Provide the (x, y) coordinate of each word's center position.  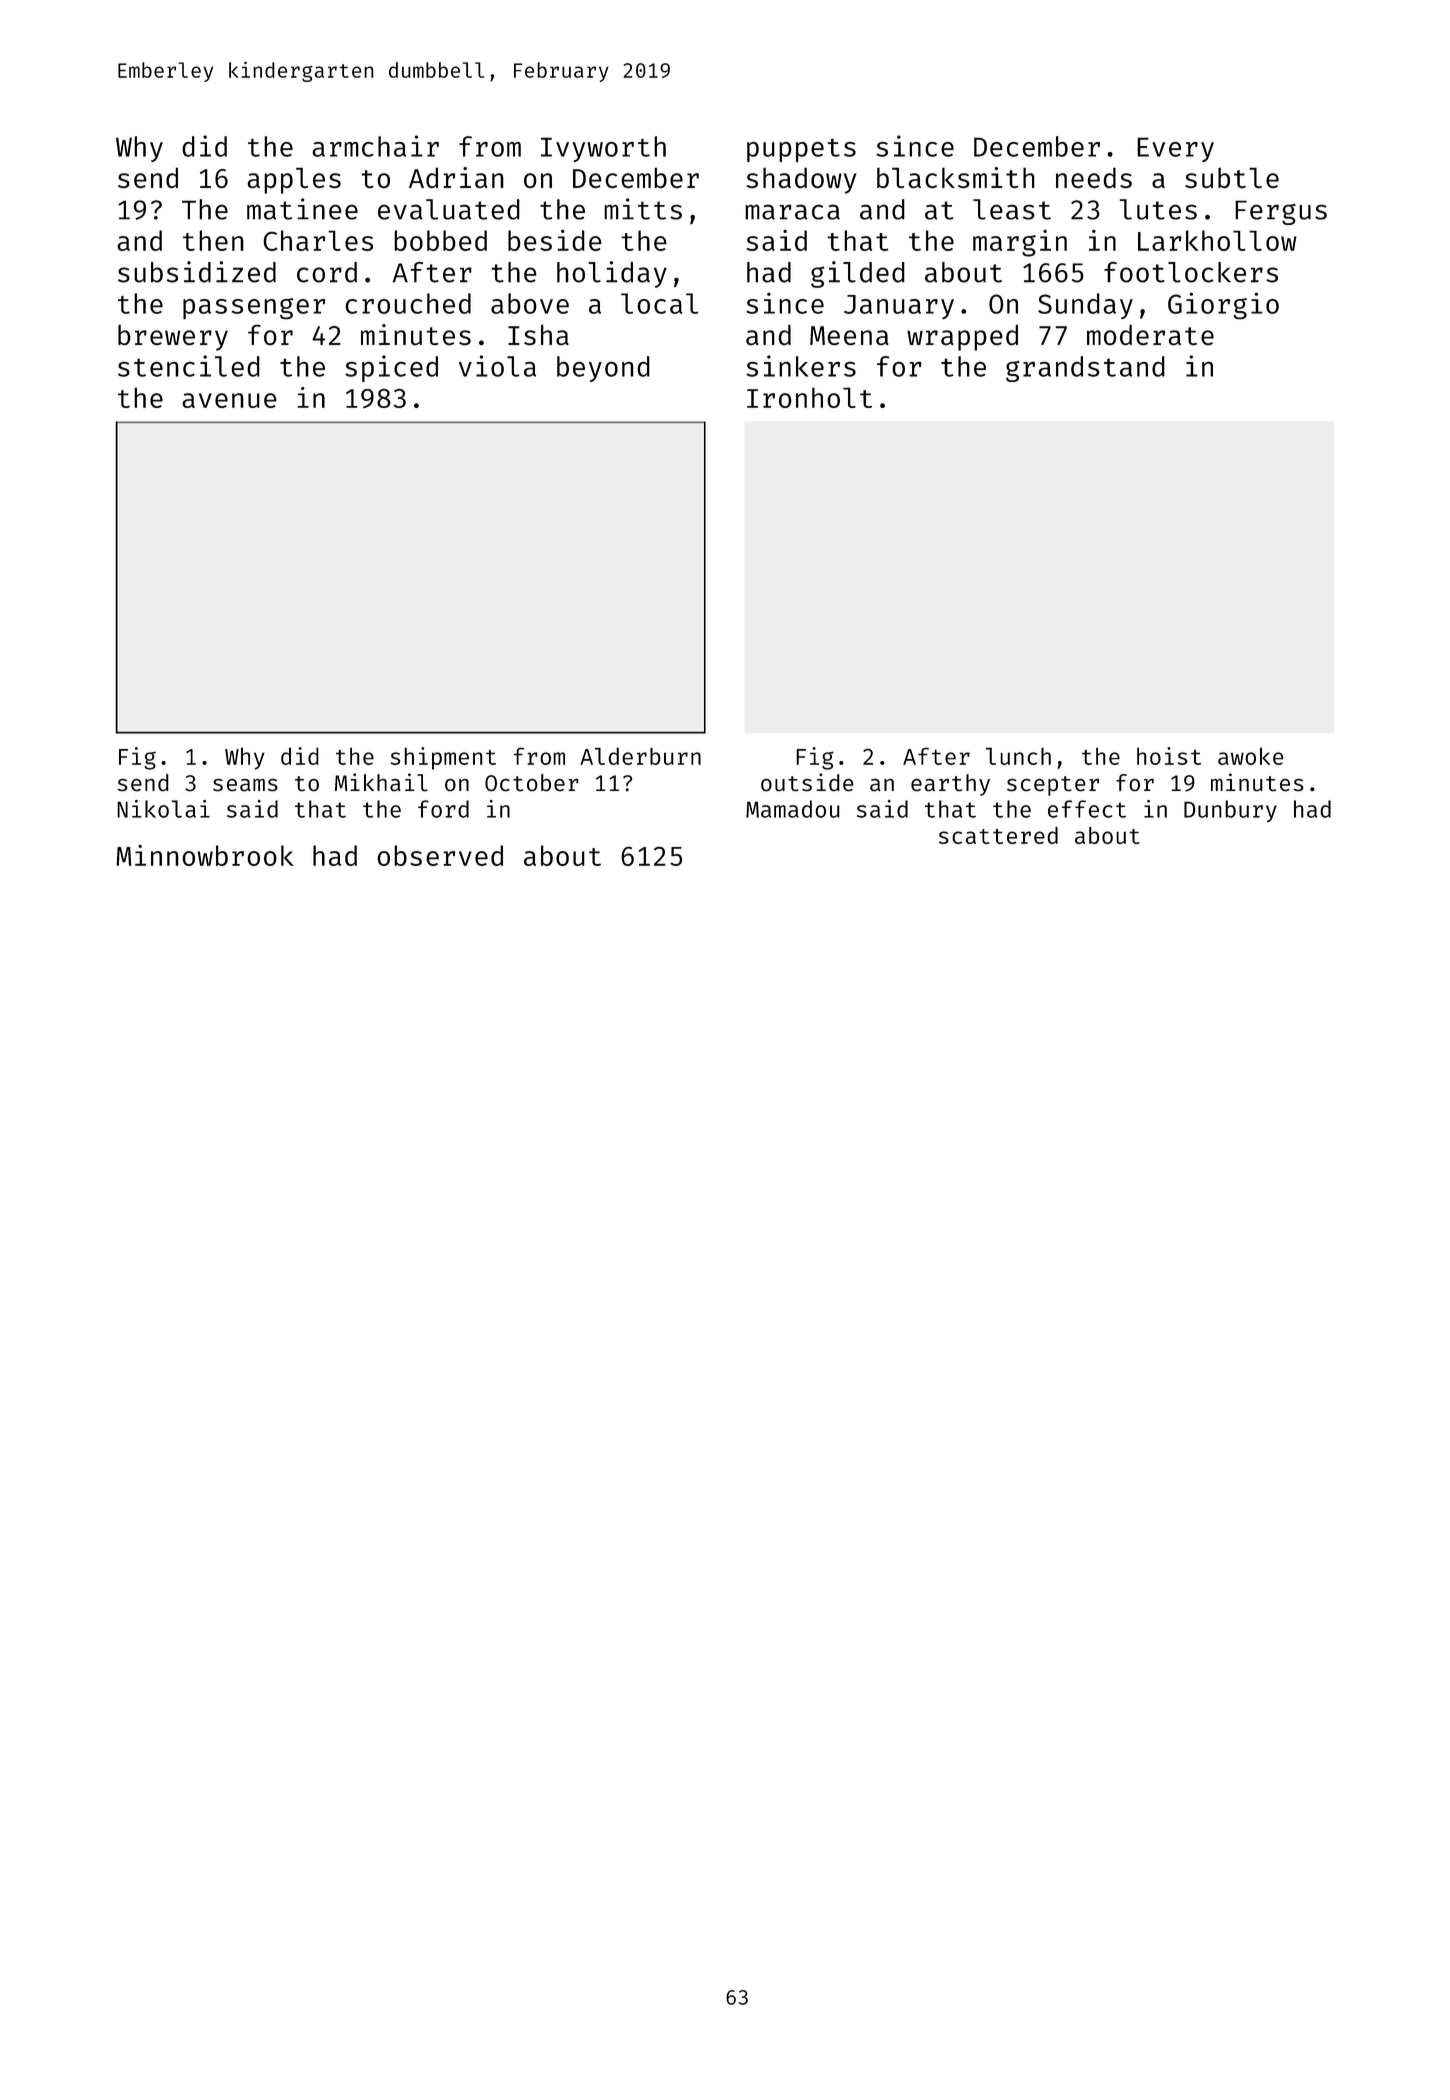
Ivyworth (603, 149)
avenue (229, 400)
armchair (375, 146)
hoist (1169, 756)
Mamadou (793, 809)
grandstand (1085, 369)
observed (440, 855)
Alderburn (640, 756)
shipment (443, 758)
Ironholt (809, 397)
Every (1175, 149)
